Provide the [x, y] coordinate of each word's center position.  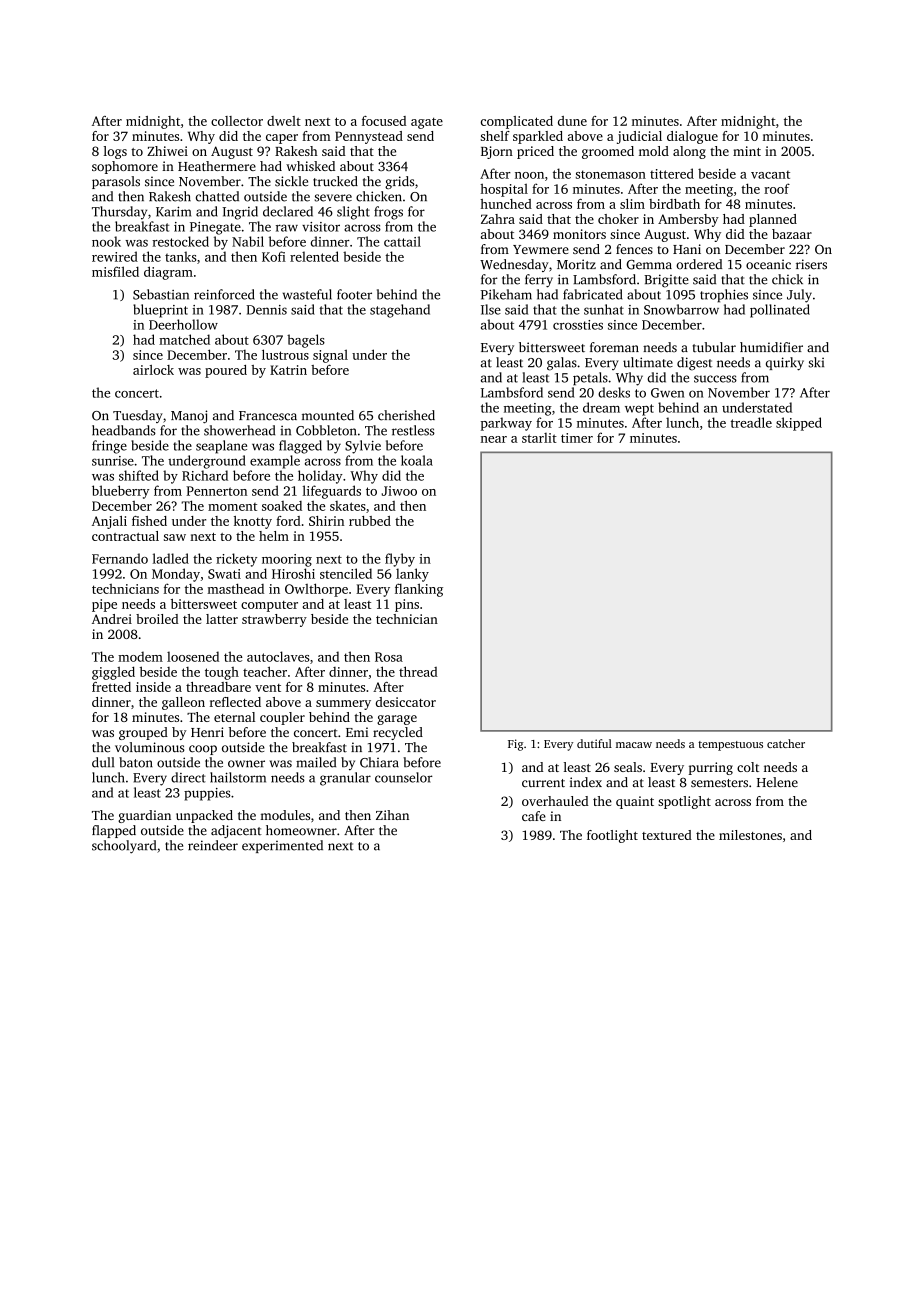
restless [413, 430]
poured [226, 371]
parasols [116, 182]
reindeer [213, 845]
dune [572, 121]
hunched [506, 204]
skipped [799, 424]
